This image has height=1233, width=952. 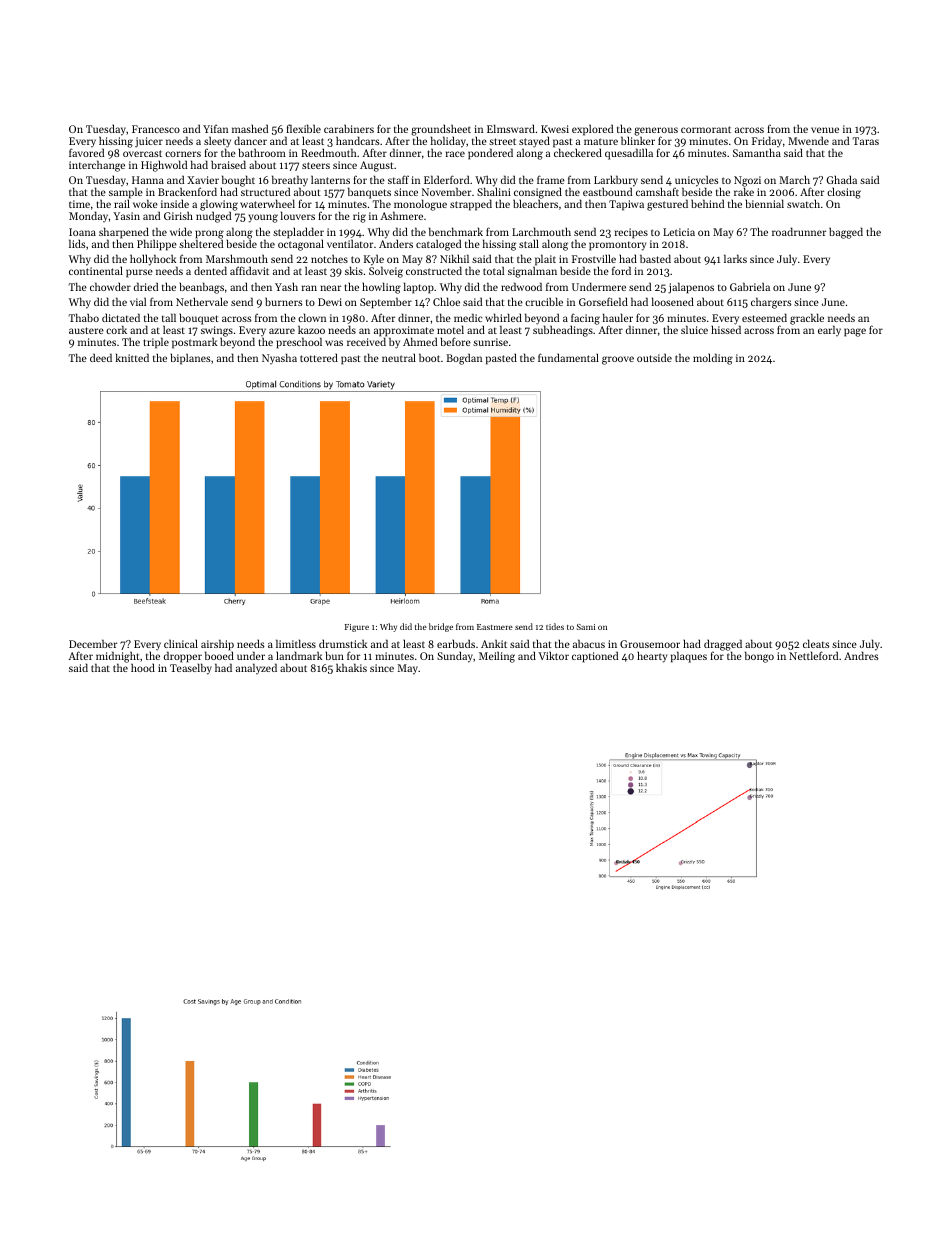 I want to click on groove, so click(x=618, y=360).
